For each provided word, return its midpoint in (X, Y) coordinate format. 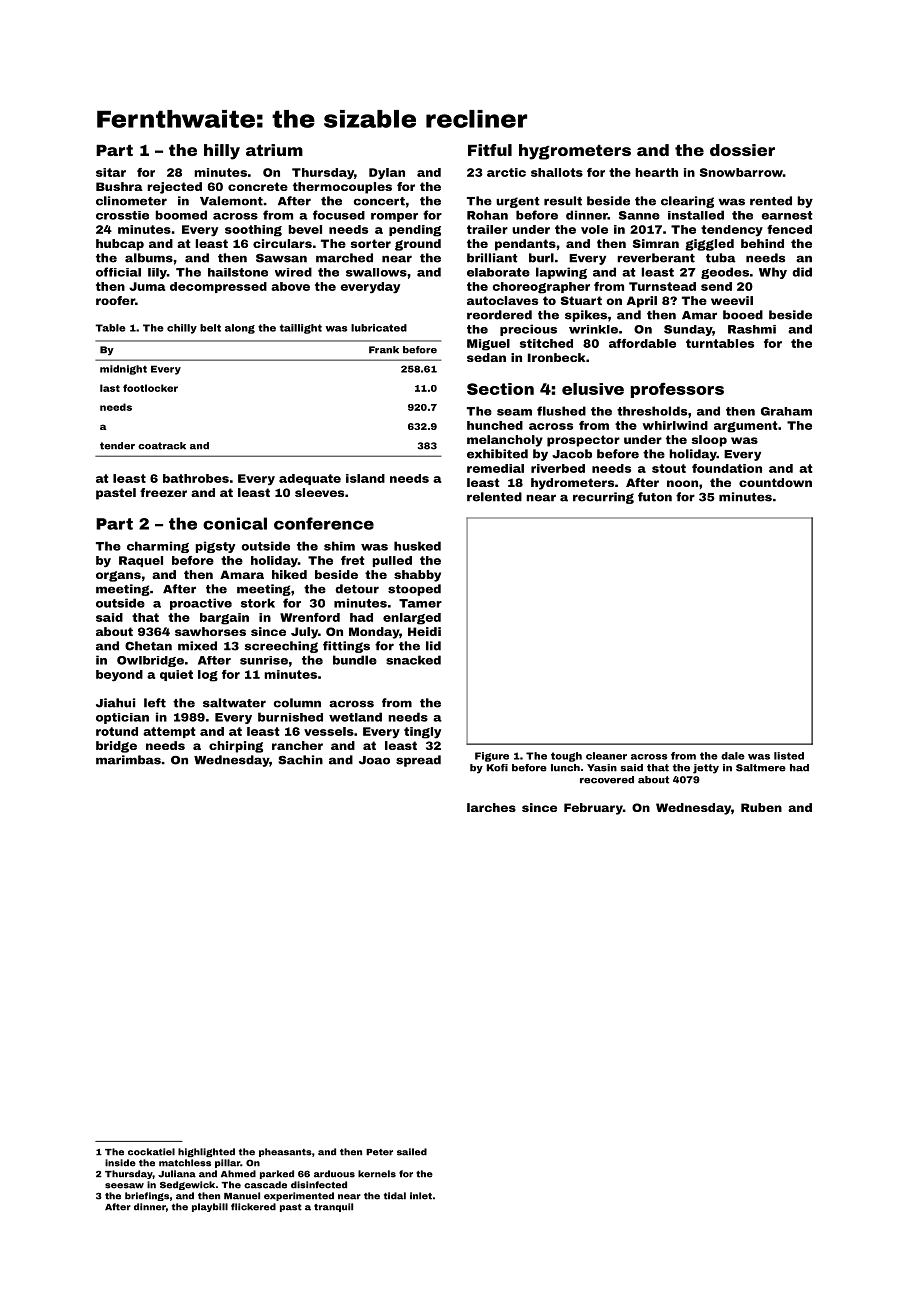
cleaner (606, 756)
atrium (274, 150)
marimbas (128, 760)
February (593, 809)
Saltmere (761, 768)
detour (357, 589)
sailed (412, 1152)
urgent (518, 202)
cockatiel (151, 1152)
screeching (281, 647)
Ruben (761, 807)
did (802, 272)
